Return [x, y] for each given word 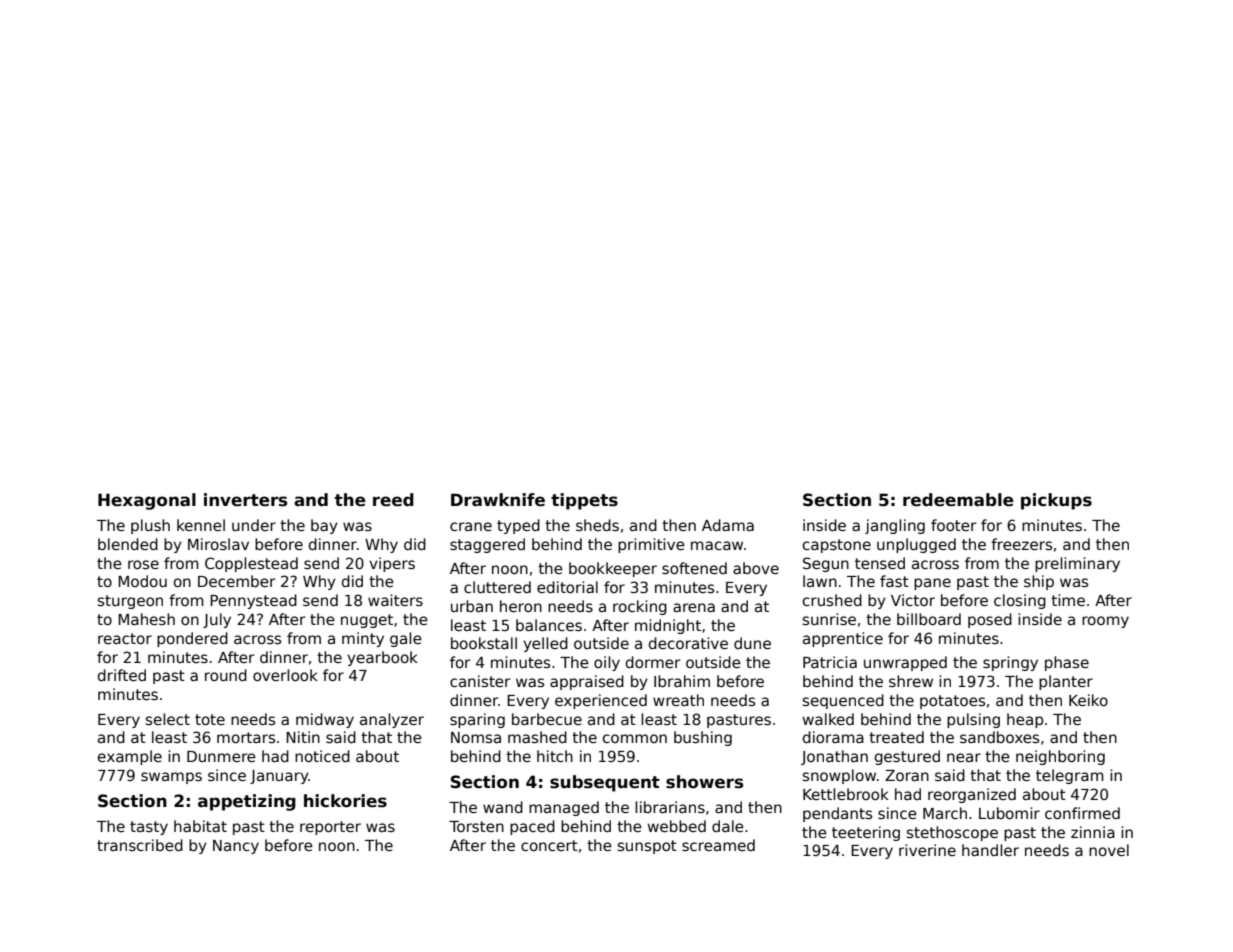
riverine [927, 850]
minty [363, 639]
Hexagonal [147, 501]
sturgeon [130, 602]
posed [990, 620]
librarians [670, 807]
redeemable [958, 500]
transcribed [140, 845]
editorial [567, 587]
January [279, 777]
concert [549, 845]
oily [607, 663]
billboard [929, 619]
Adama [728, 525]
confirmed [1082, 813]
